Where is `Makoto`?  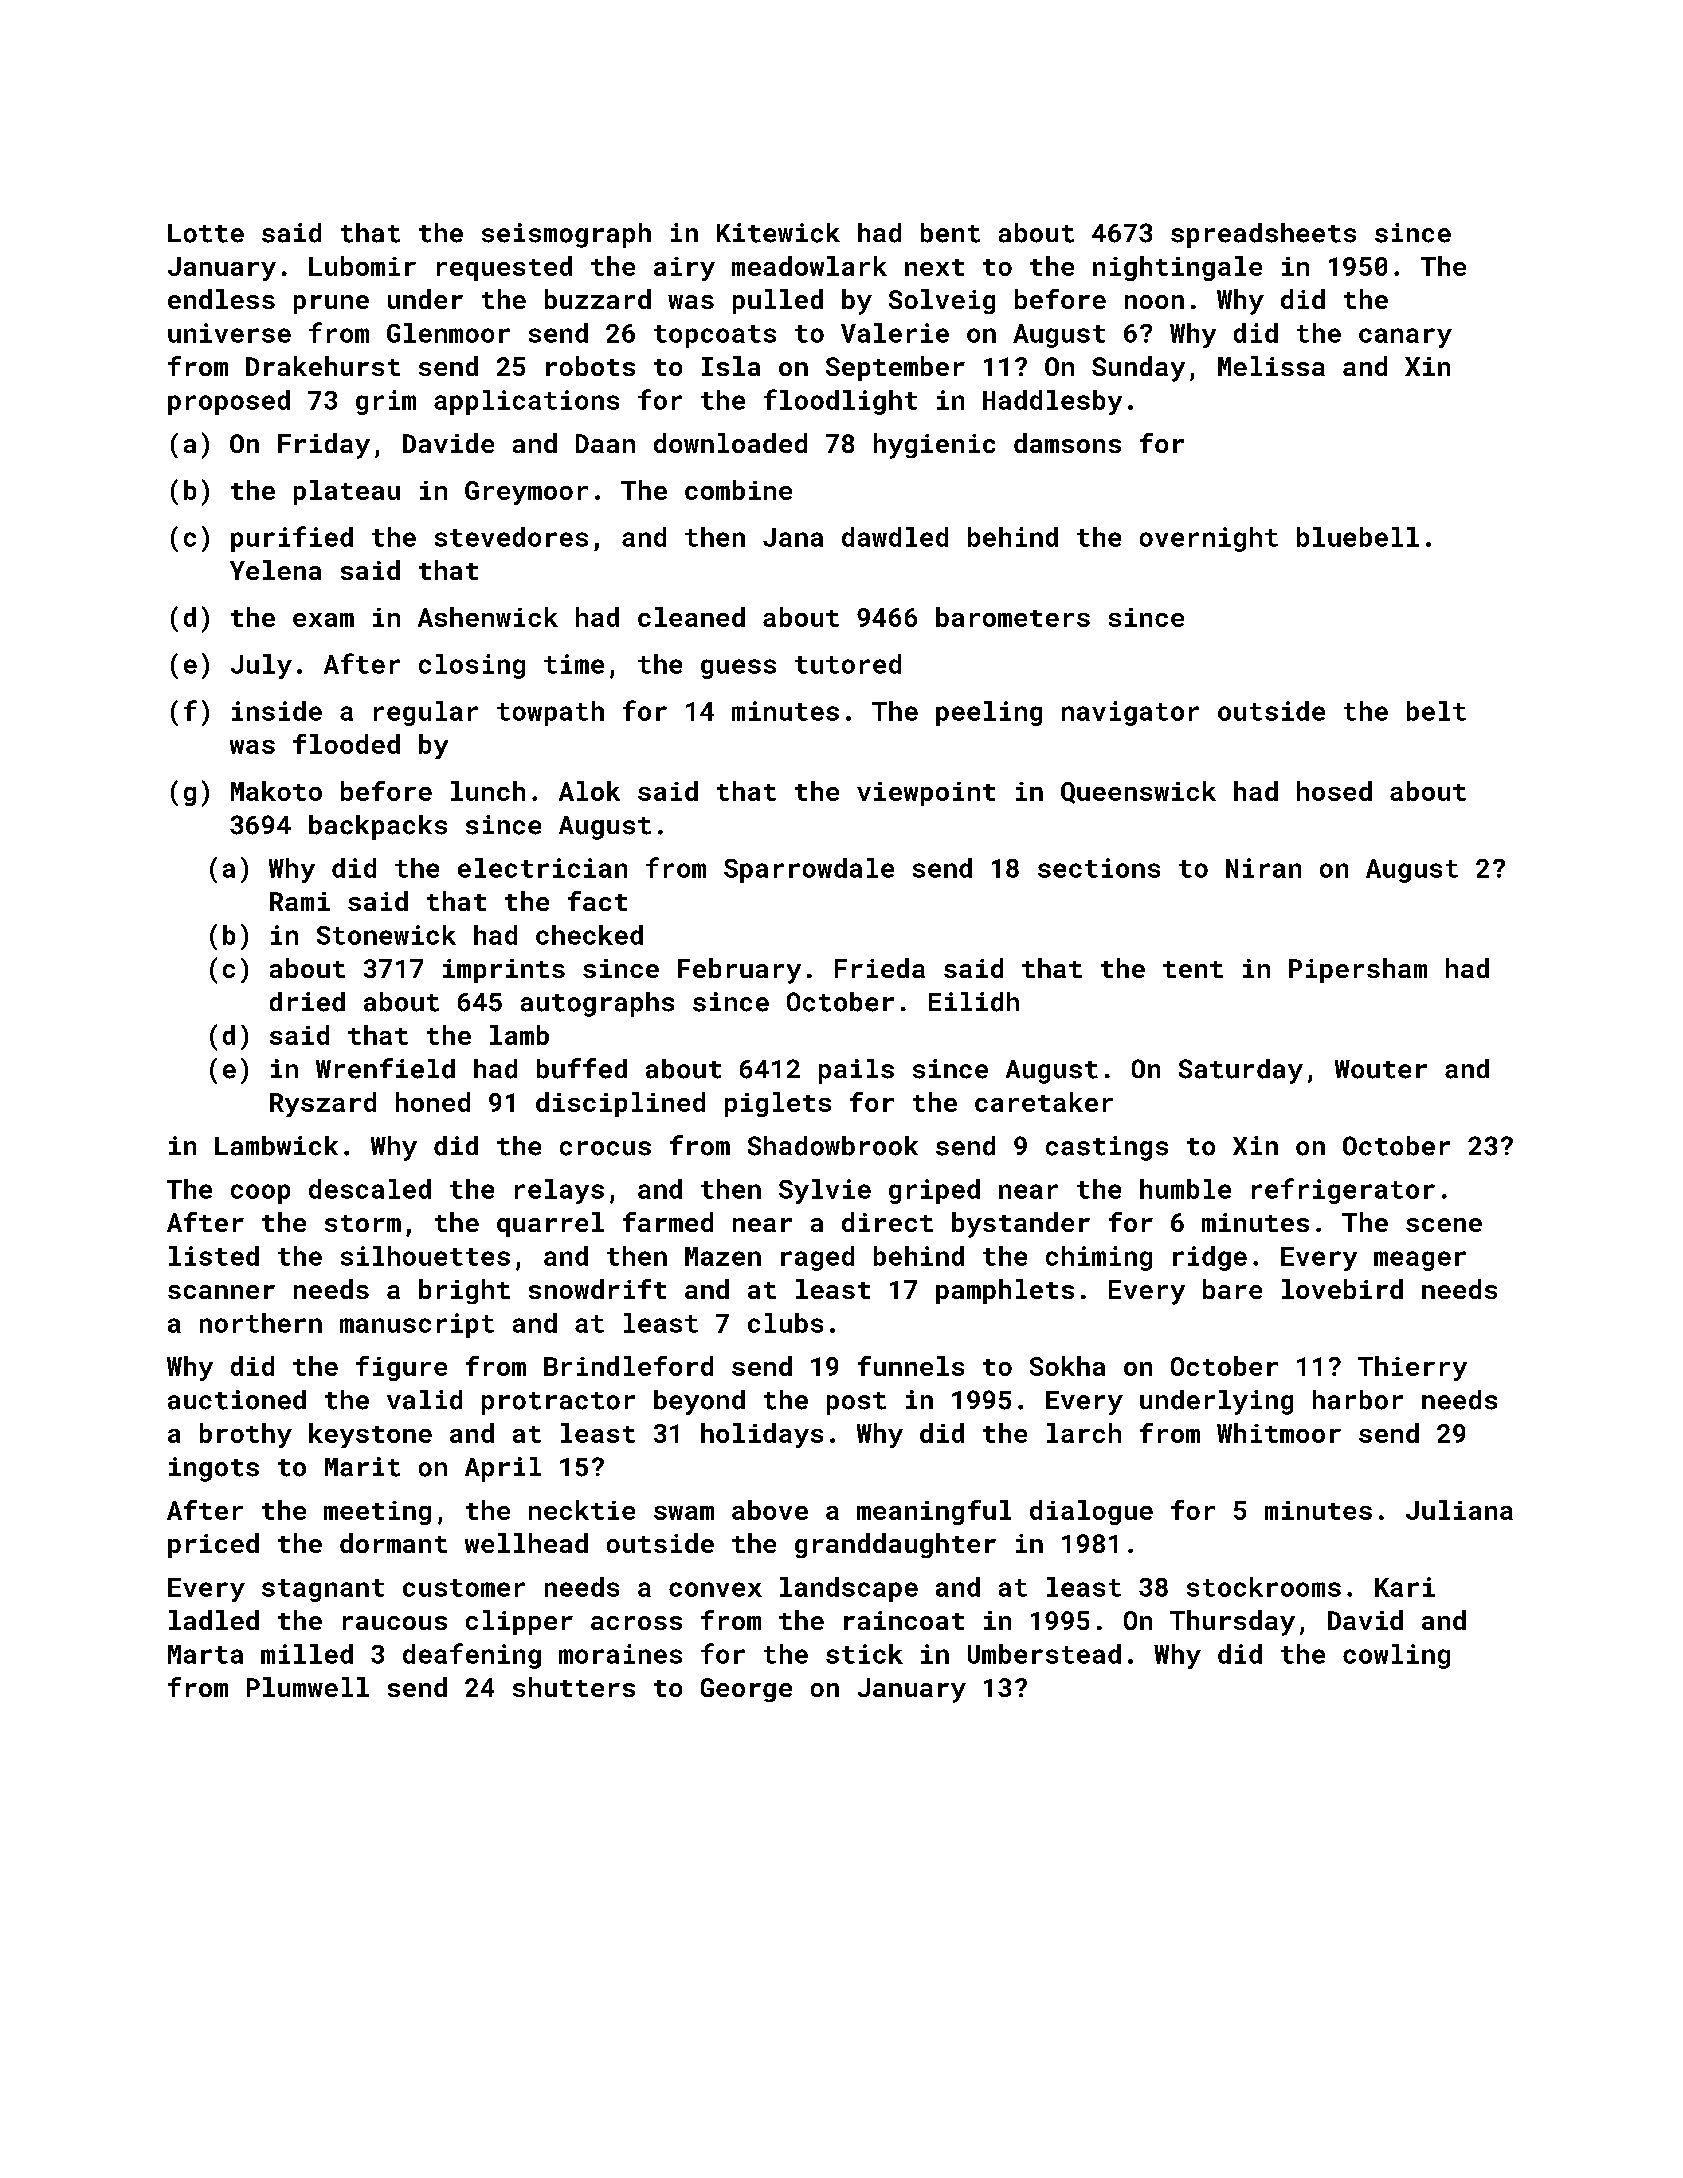 Makoto is located at coordinates (276, 791).
